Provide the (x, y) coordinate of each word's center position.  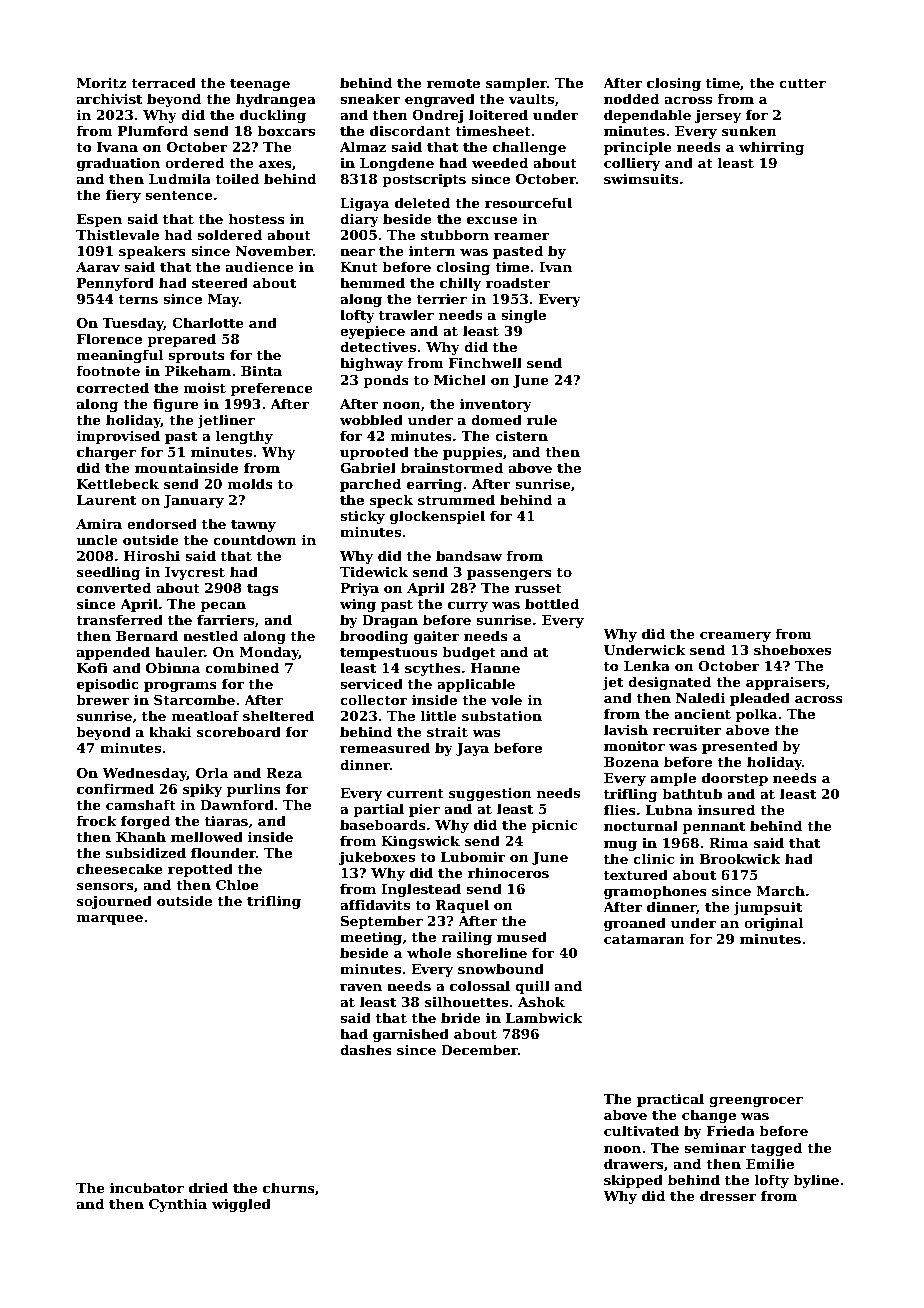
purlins (254, 790)
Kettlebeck (118, 483)
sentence (179, 195)
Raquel (462, 906)
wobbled (371, 419)
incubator (147, 1187)
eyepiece (372, 332)
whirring (771, 148)
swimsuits (641, 179)
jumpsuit (767, 908)
